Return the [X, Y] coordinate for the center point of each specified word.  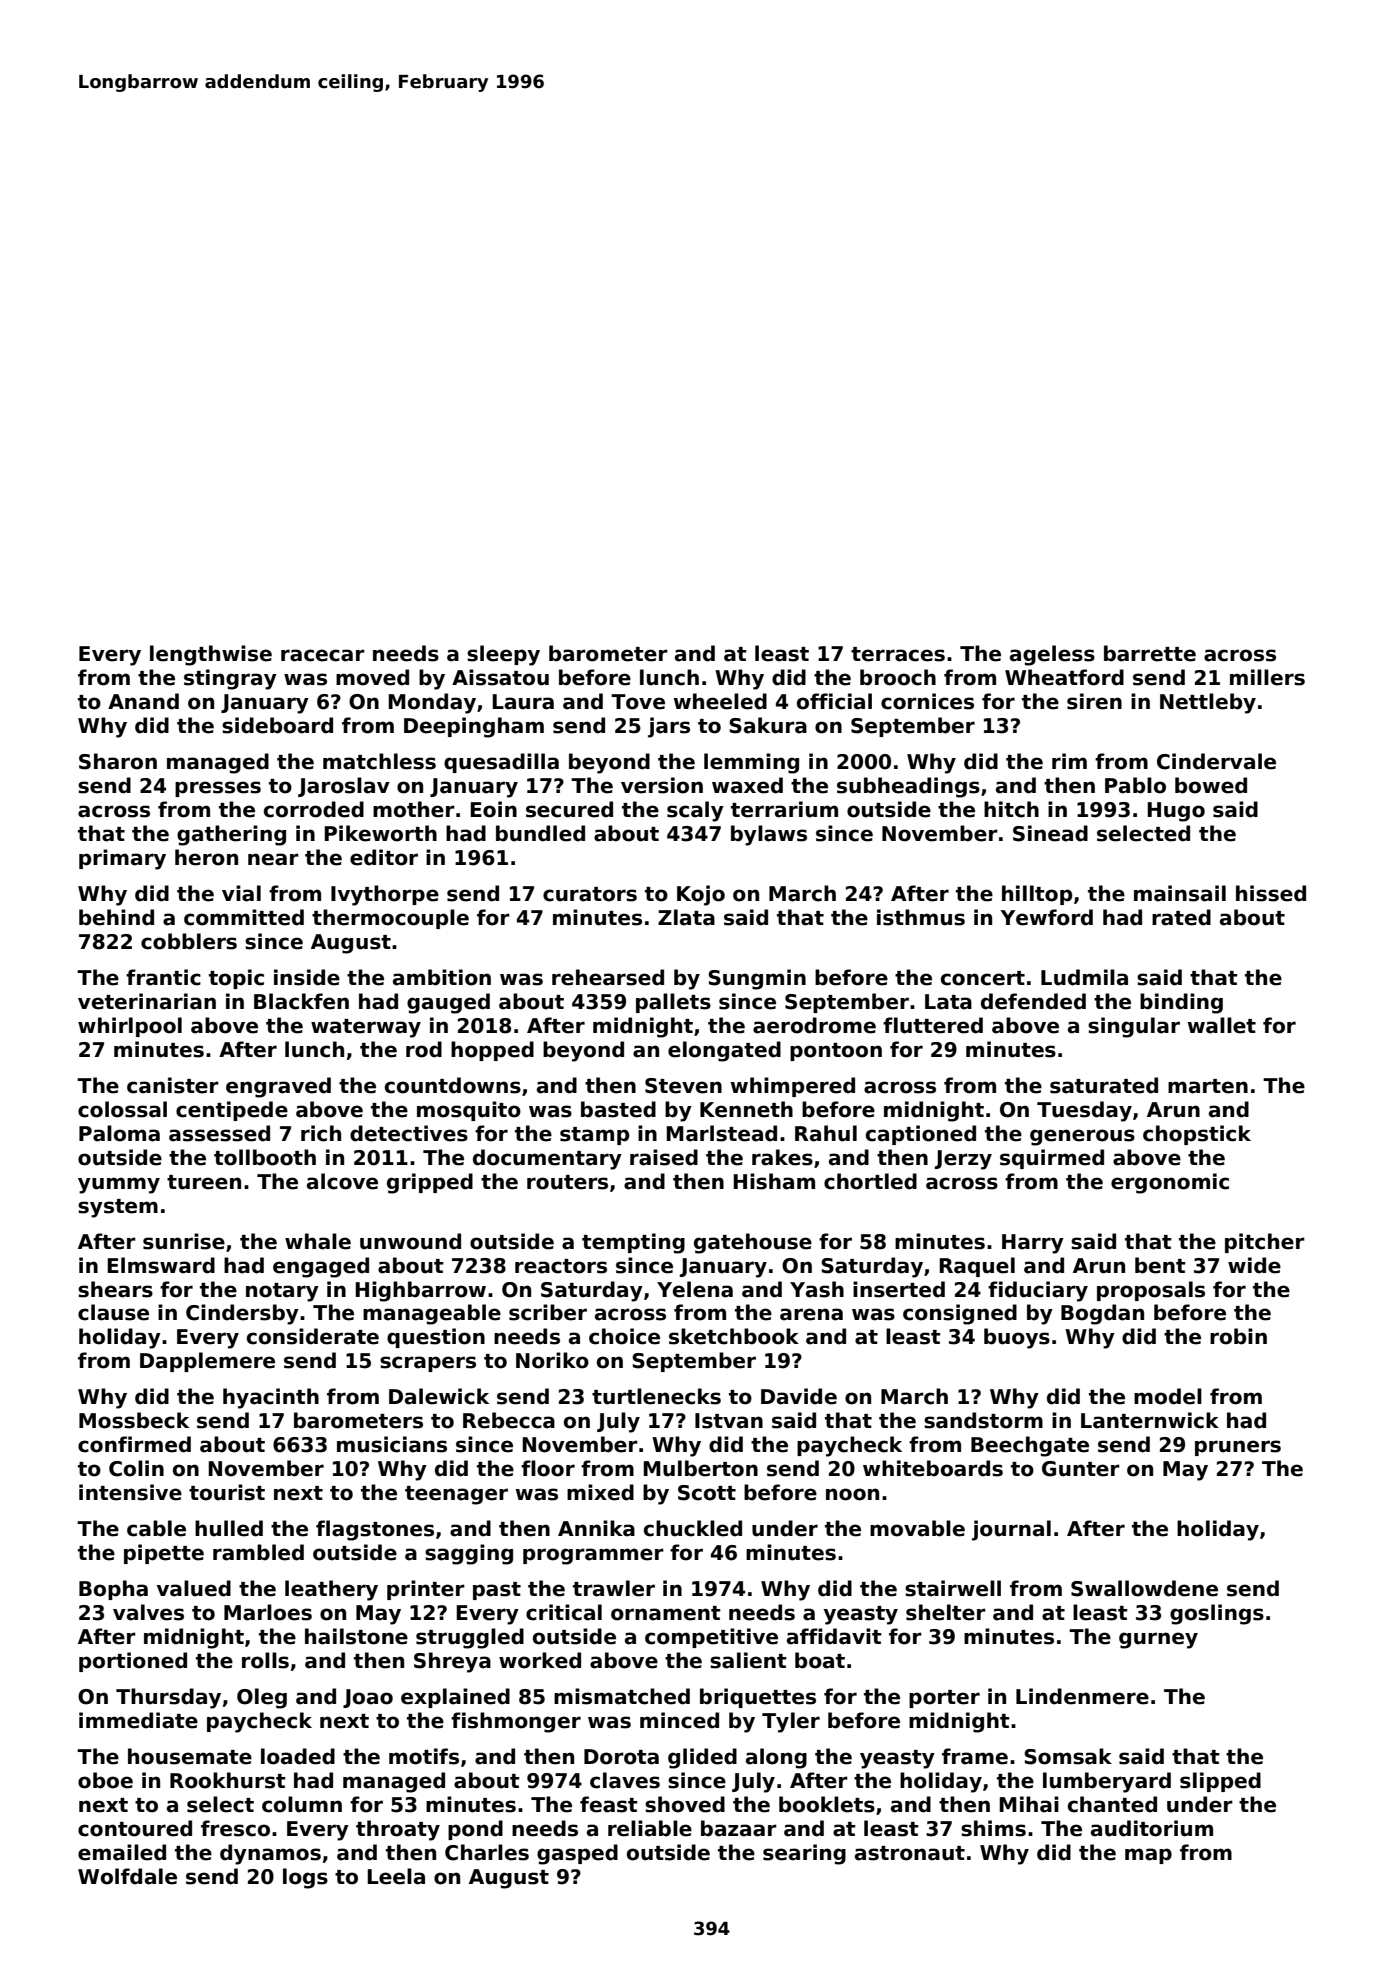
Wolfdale [127, 1876]
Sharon [118, 761]
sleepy [503, 655]
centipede [232, 1111]
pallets [673, 1003]
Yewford [1046, 917]
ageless [1052, 655]
